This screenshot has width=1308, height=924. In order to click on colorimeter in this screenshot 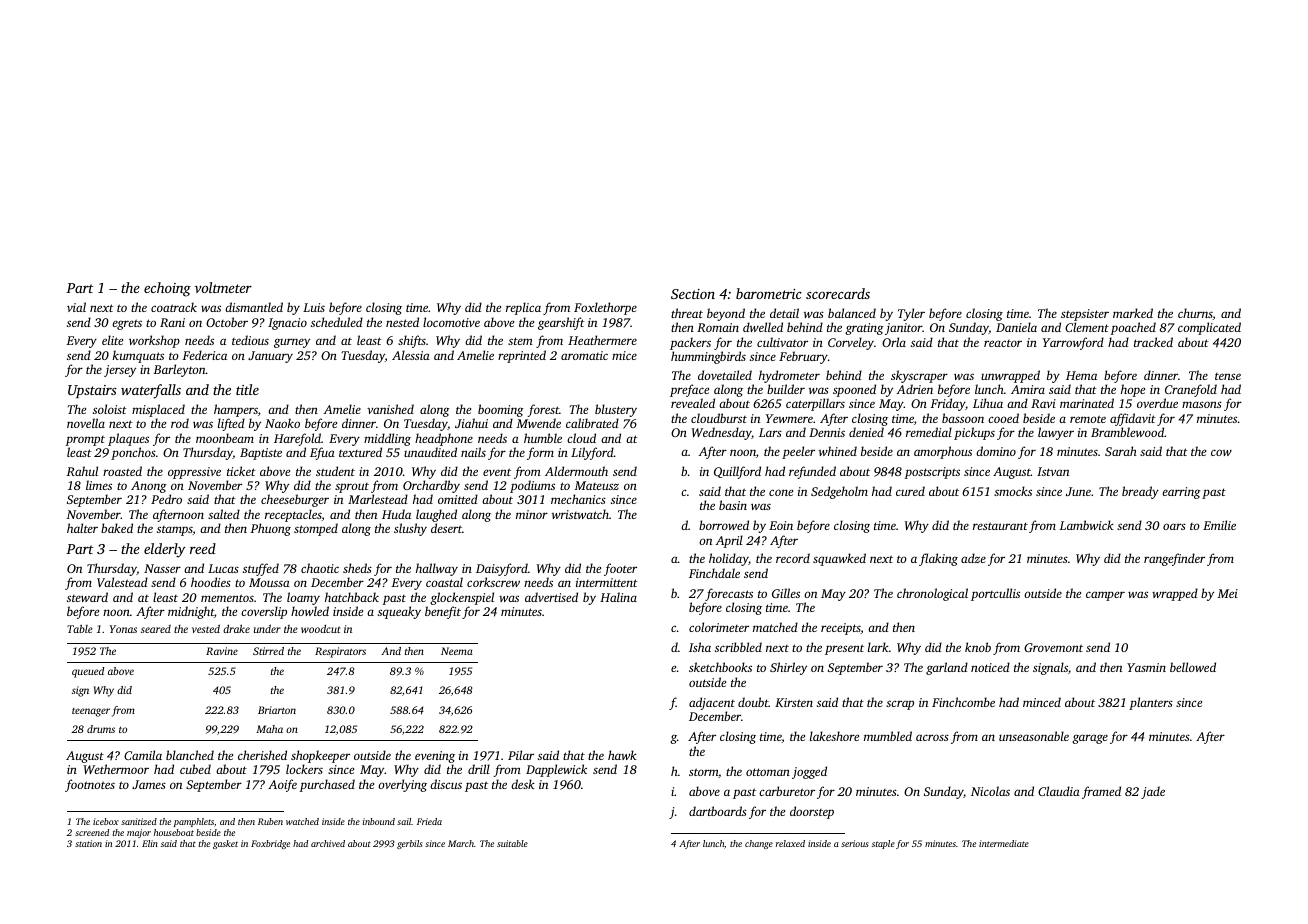, I will do `click(719, 627)`.
